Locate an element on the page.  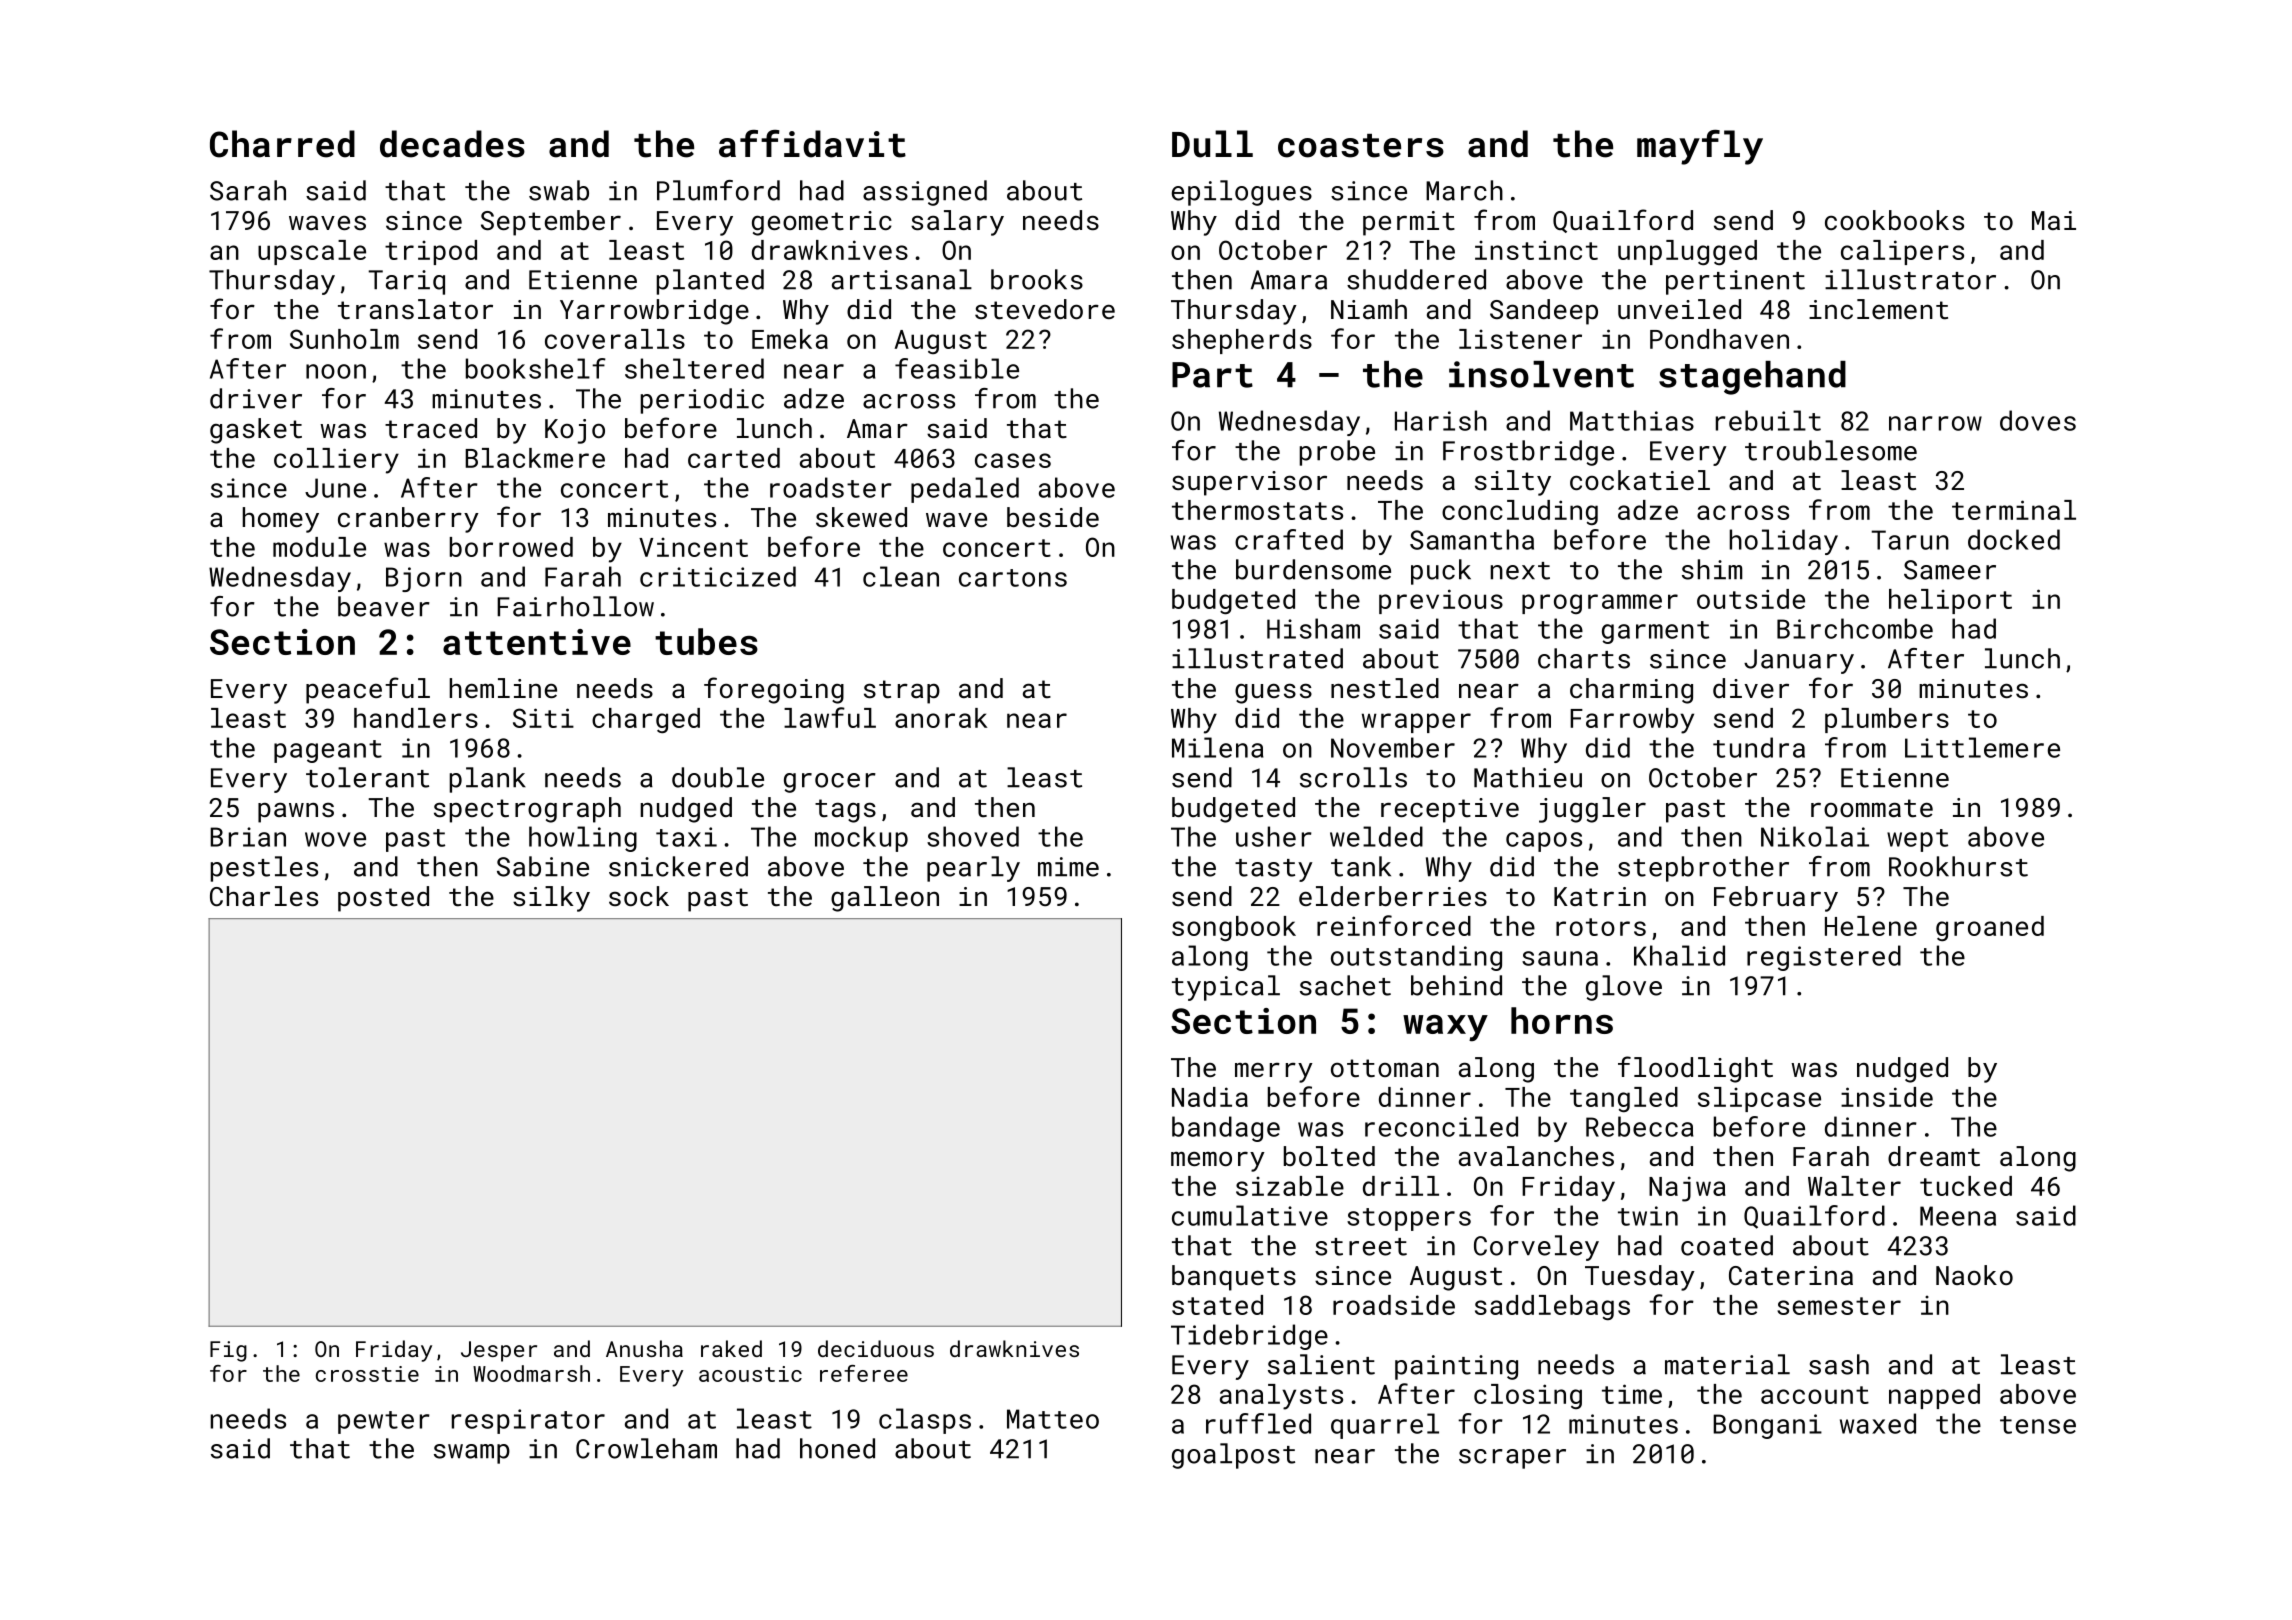
assigned is located at coordinates (925, 193).
